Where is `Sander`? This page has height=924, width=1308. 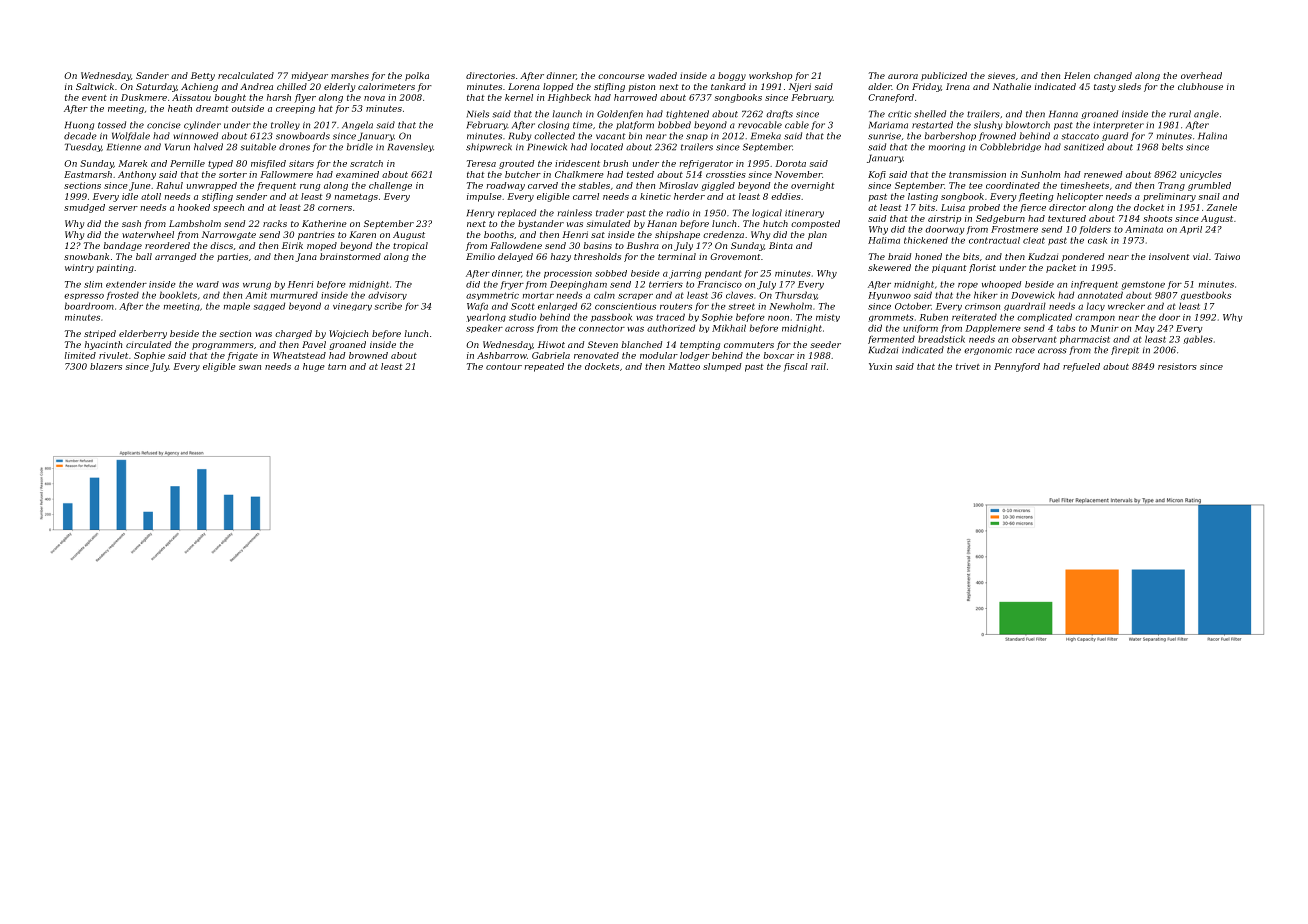
Sander is located at coordinates (152, 75).
